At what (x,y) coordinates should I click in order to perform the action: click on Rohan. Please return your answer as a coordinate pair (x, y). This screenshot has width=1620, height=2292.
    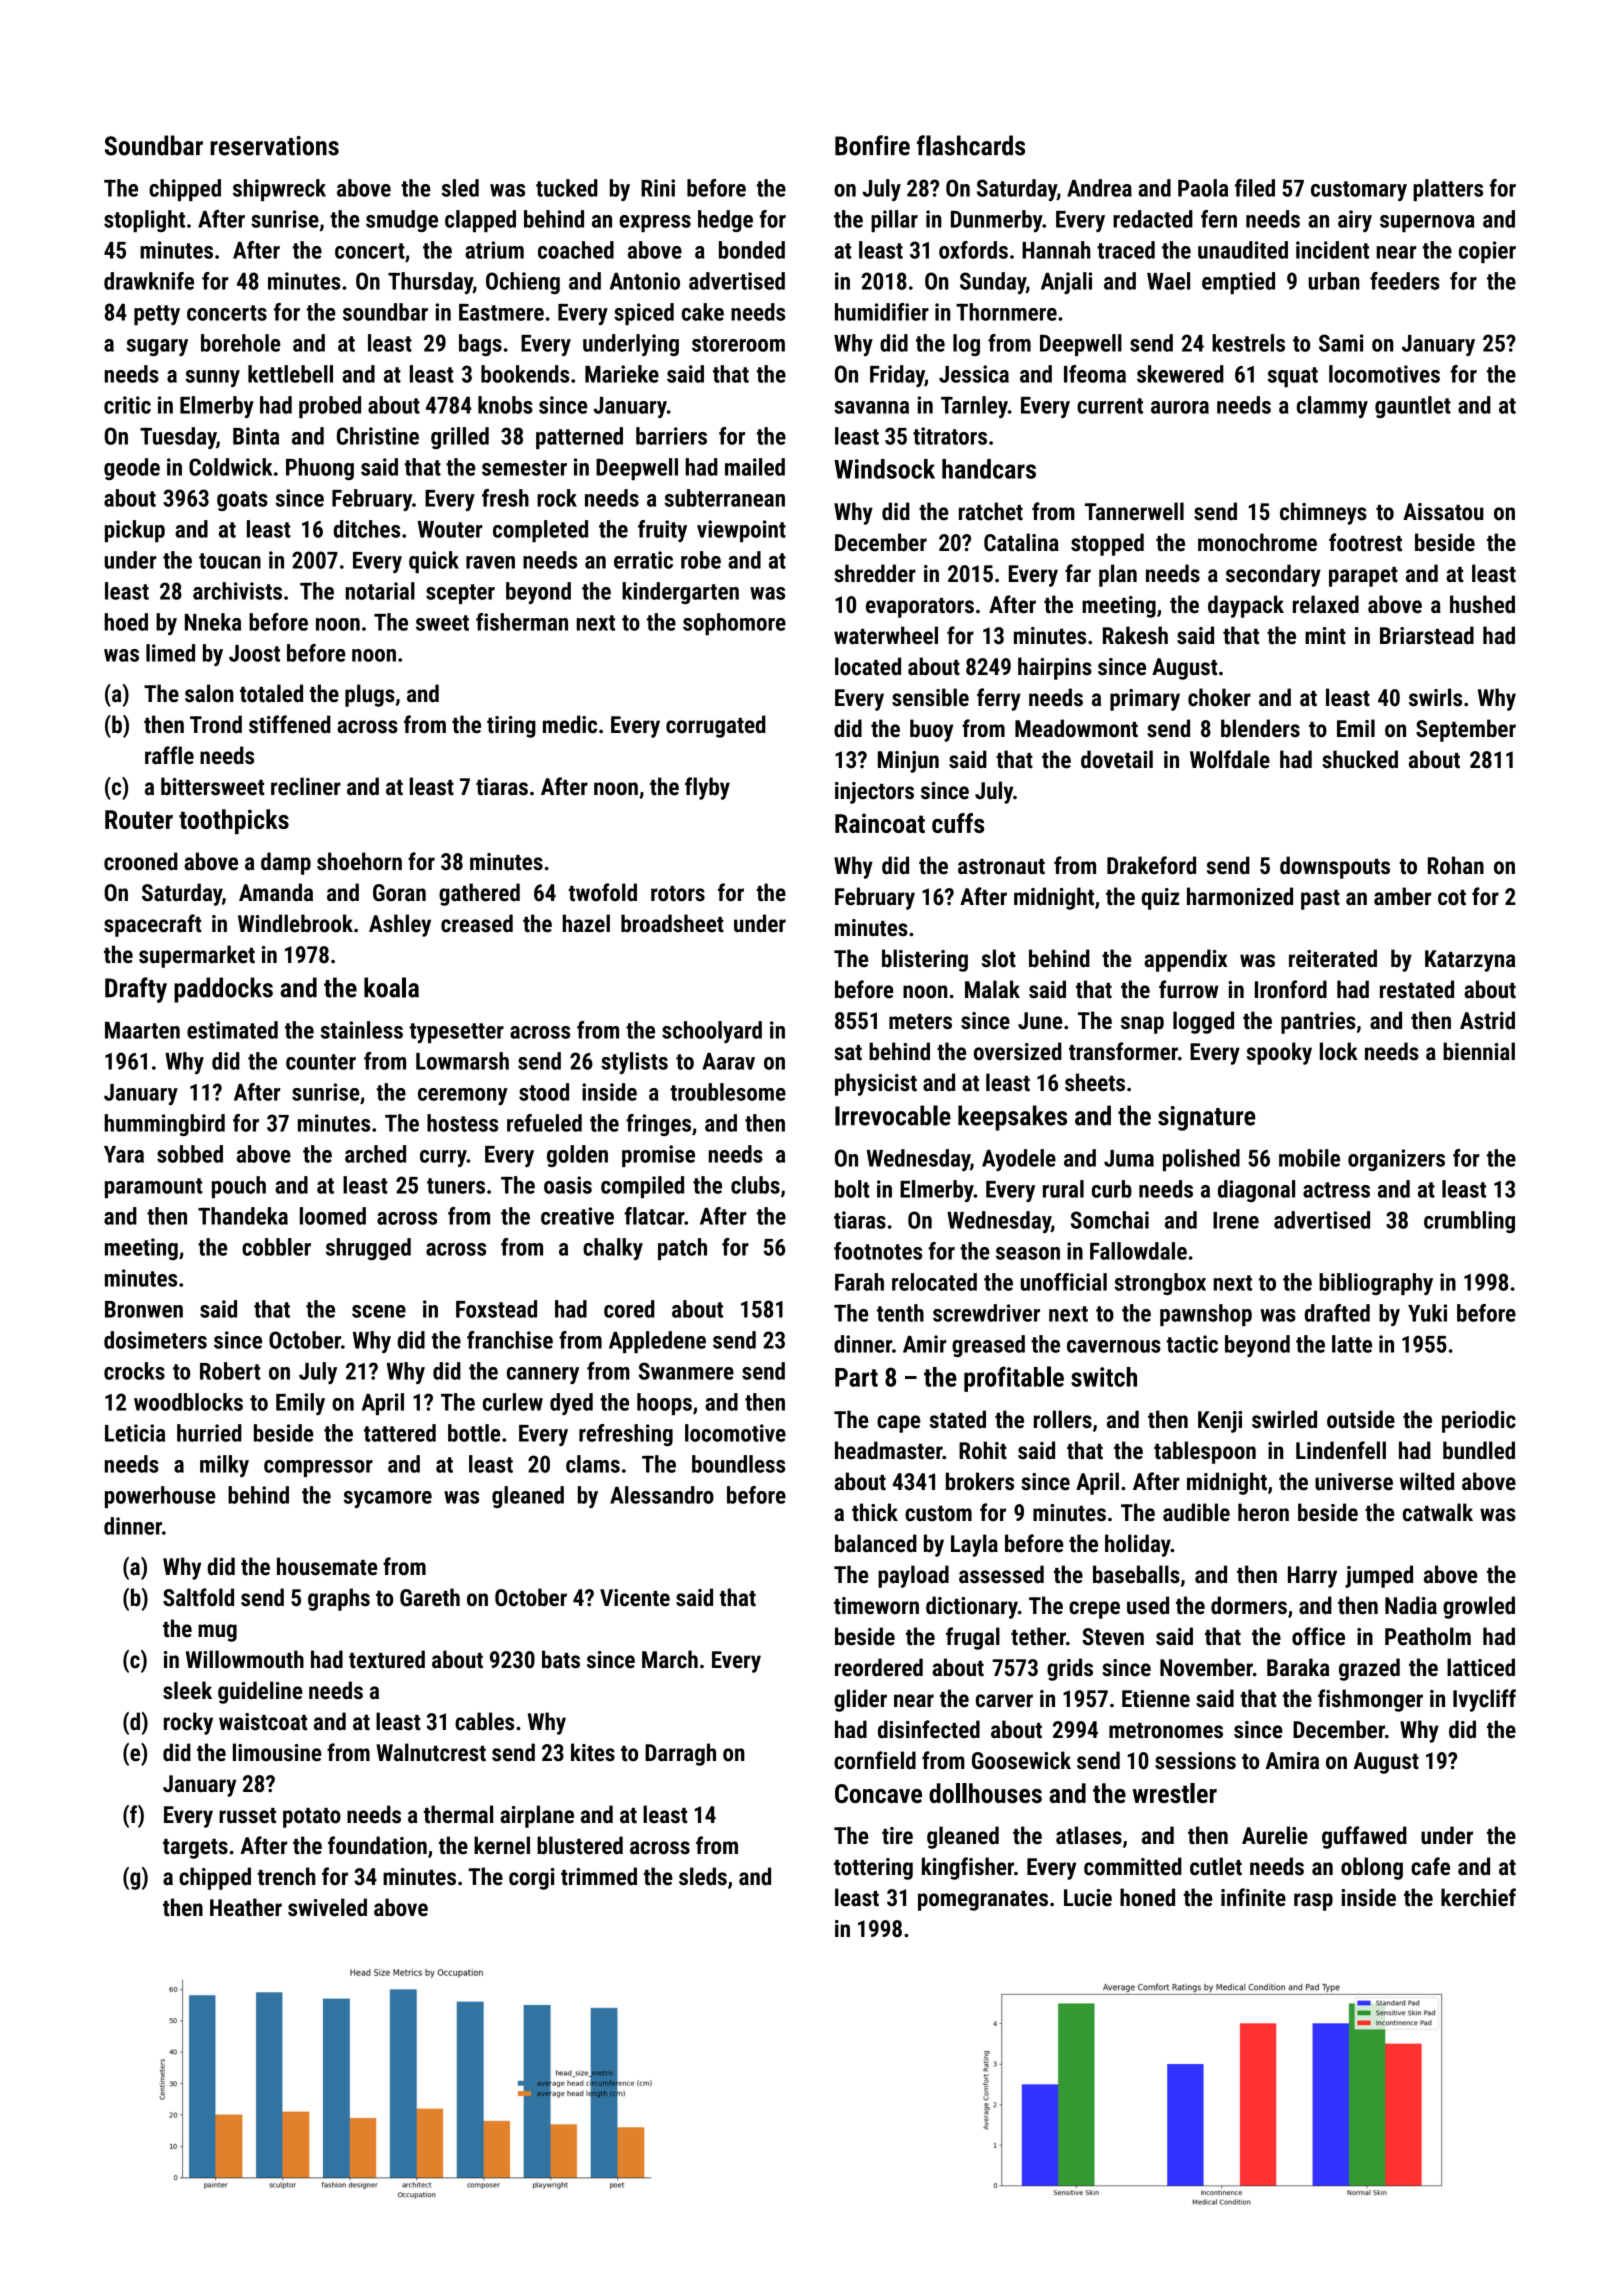
    Looking at the image, I should click on (1456, 865).
